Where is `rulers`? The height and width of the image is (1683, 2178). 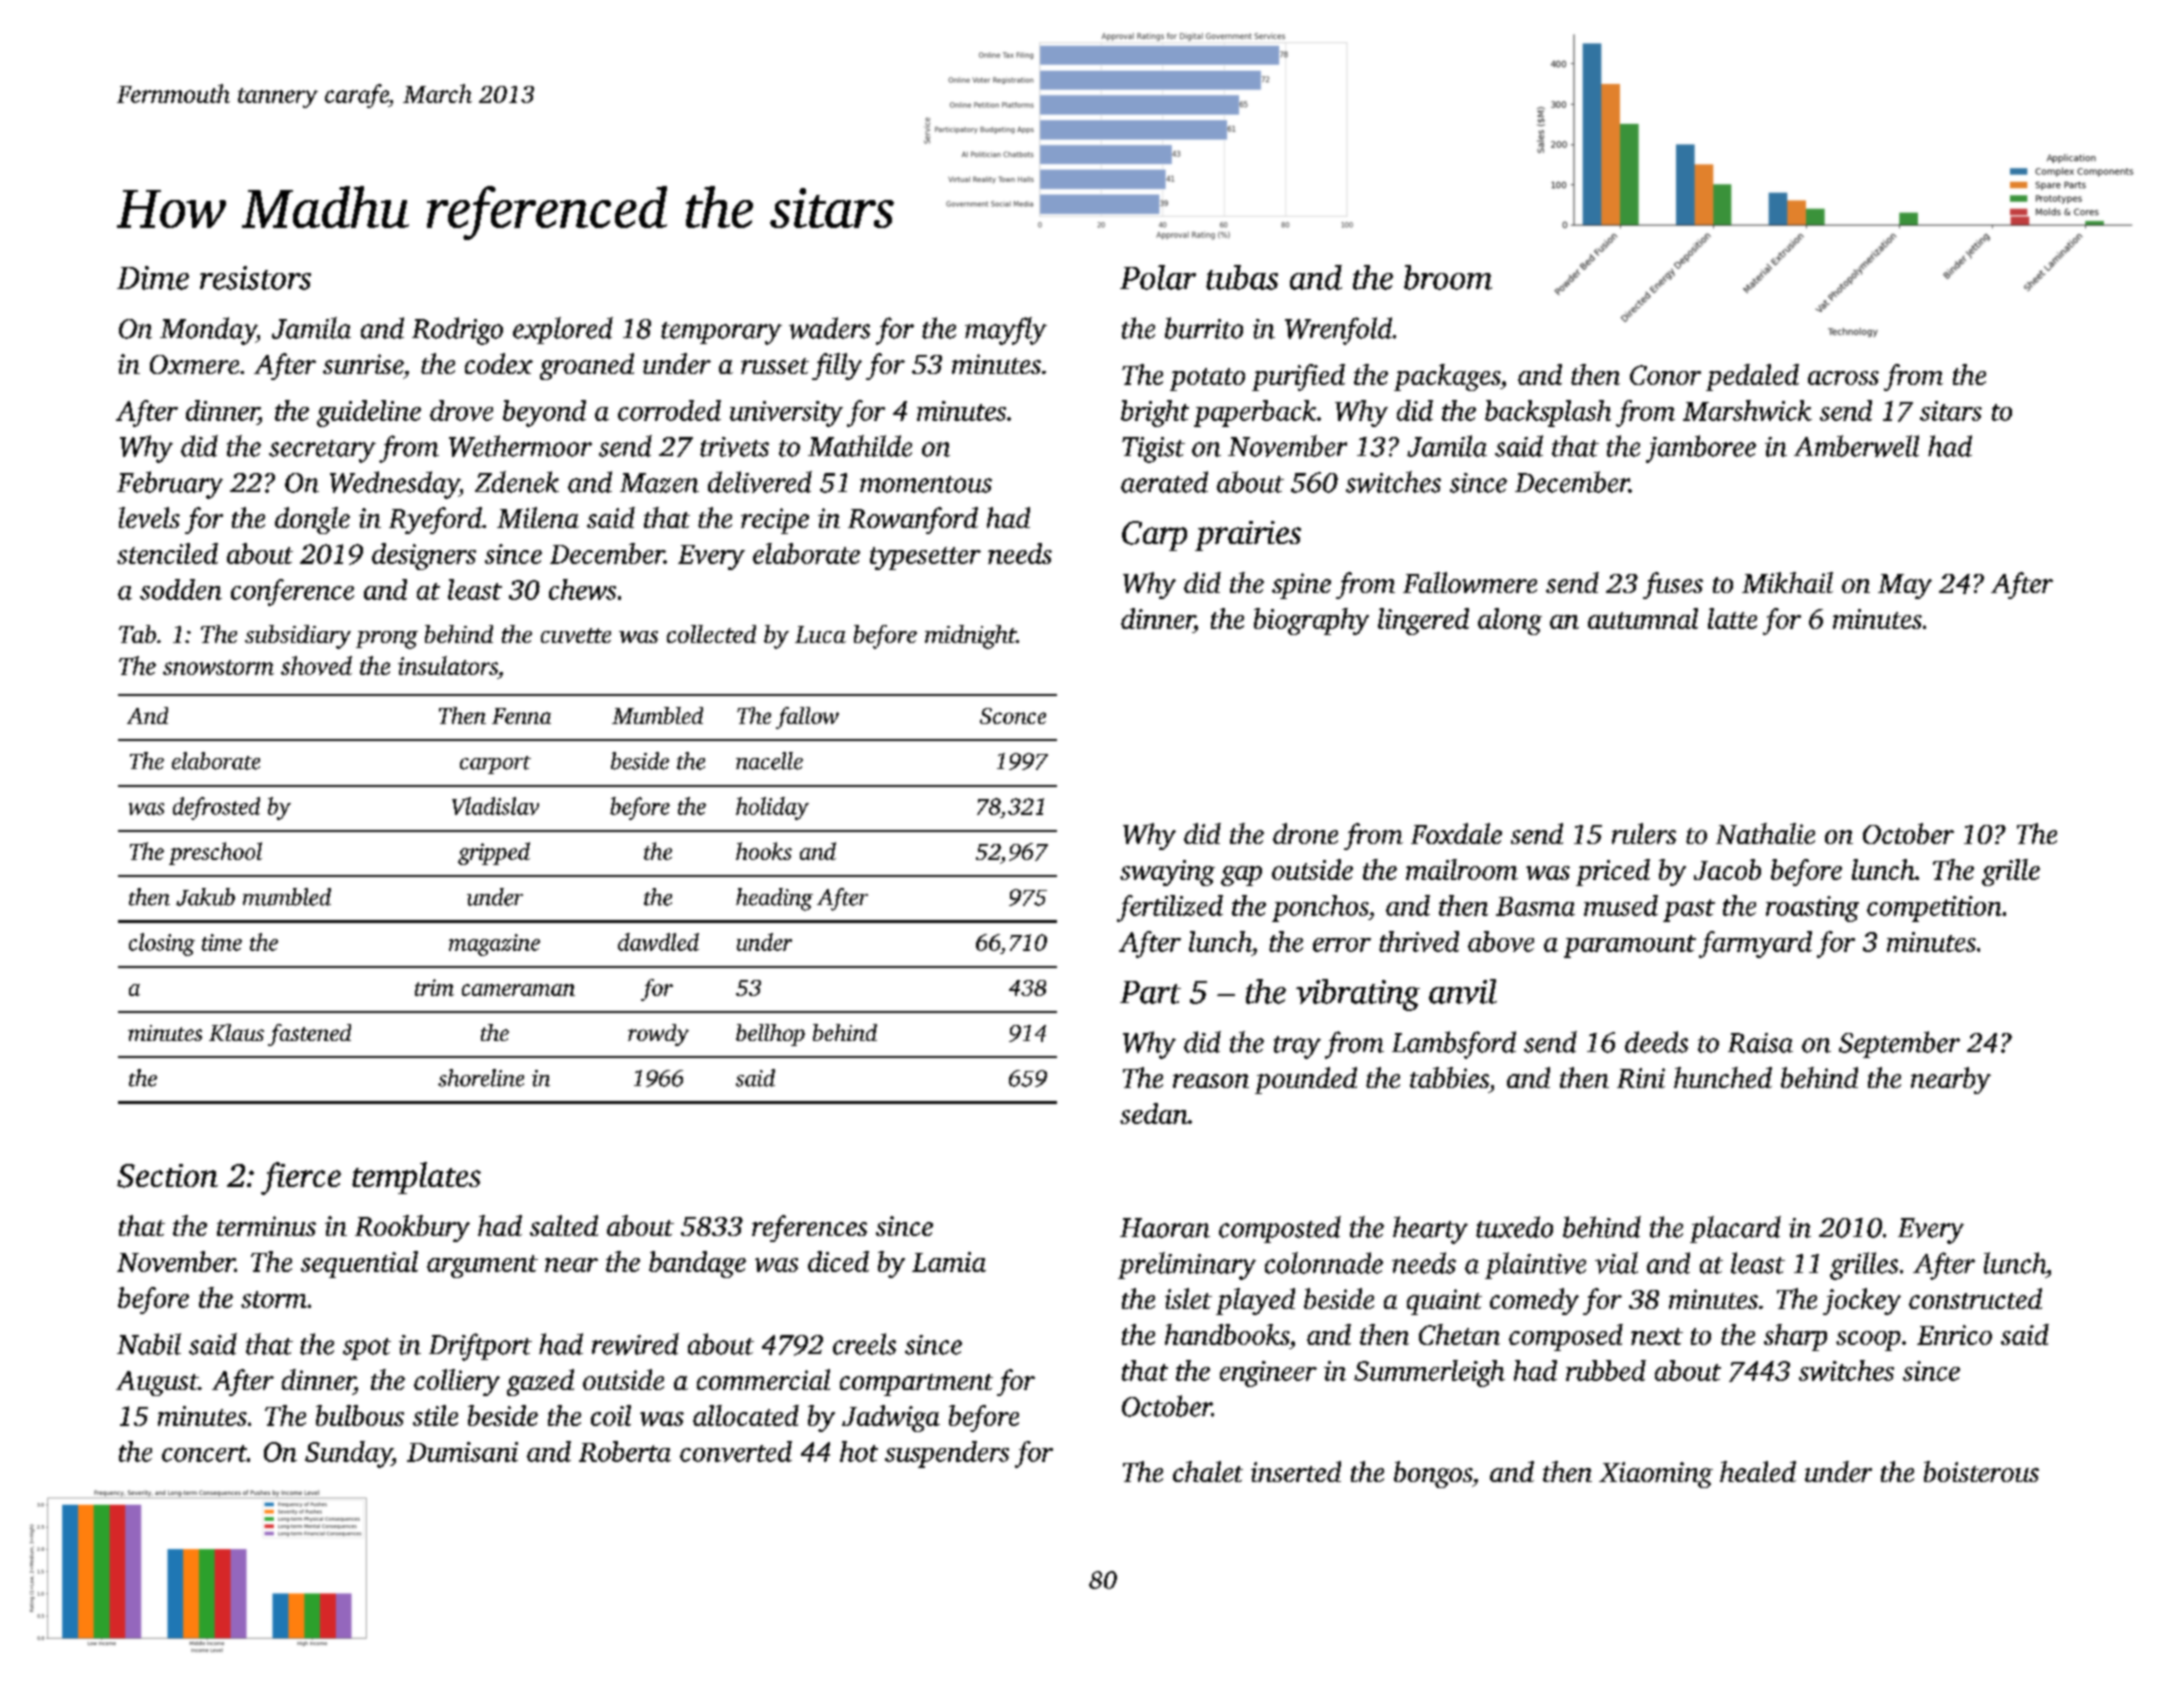 rulers is located at coordinates (1644, 833).
